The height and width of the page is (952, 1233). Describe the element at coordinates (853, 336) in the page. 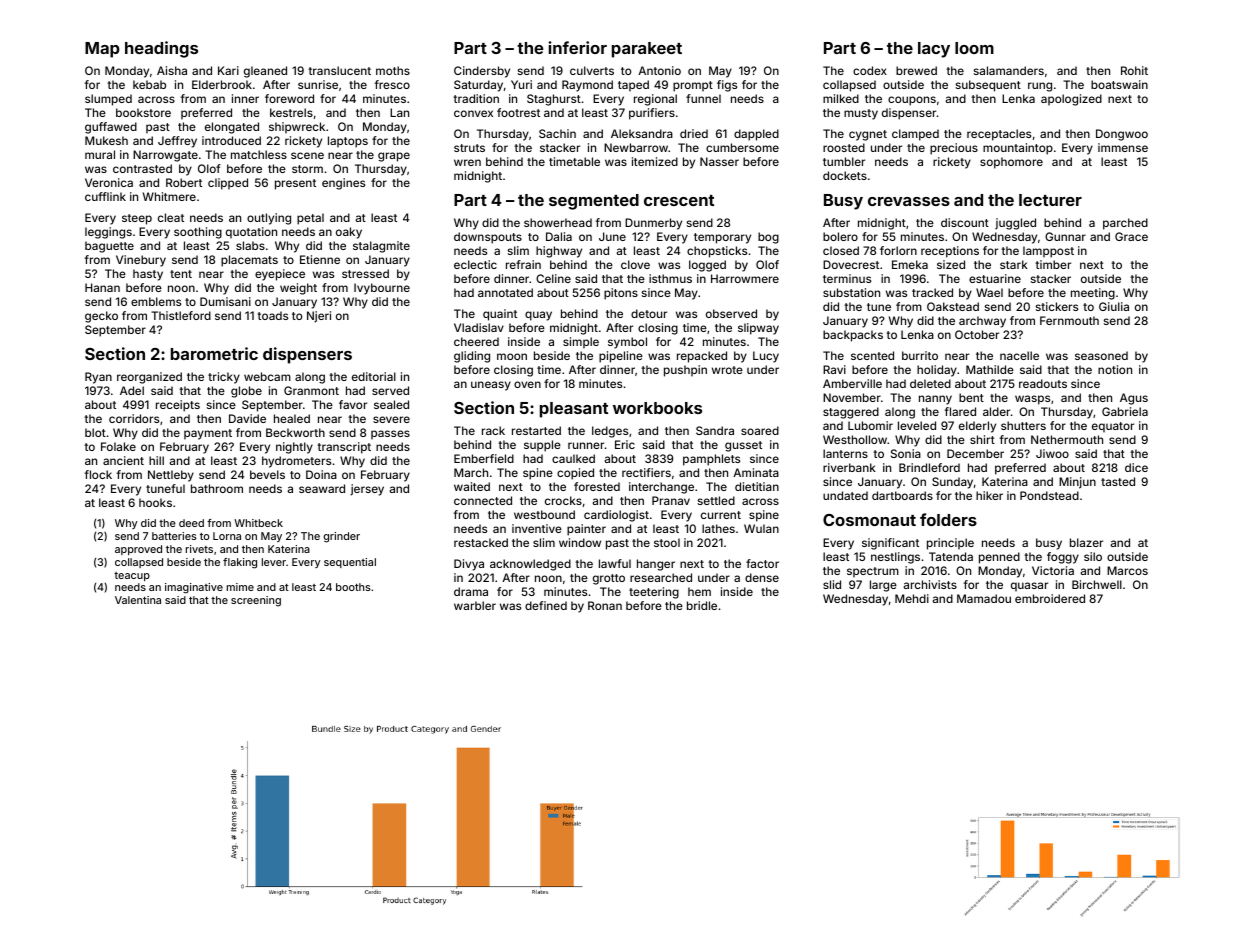

I see `backpacks` at that location.
